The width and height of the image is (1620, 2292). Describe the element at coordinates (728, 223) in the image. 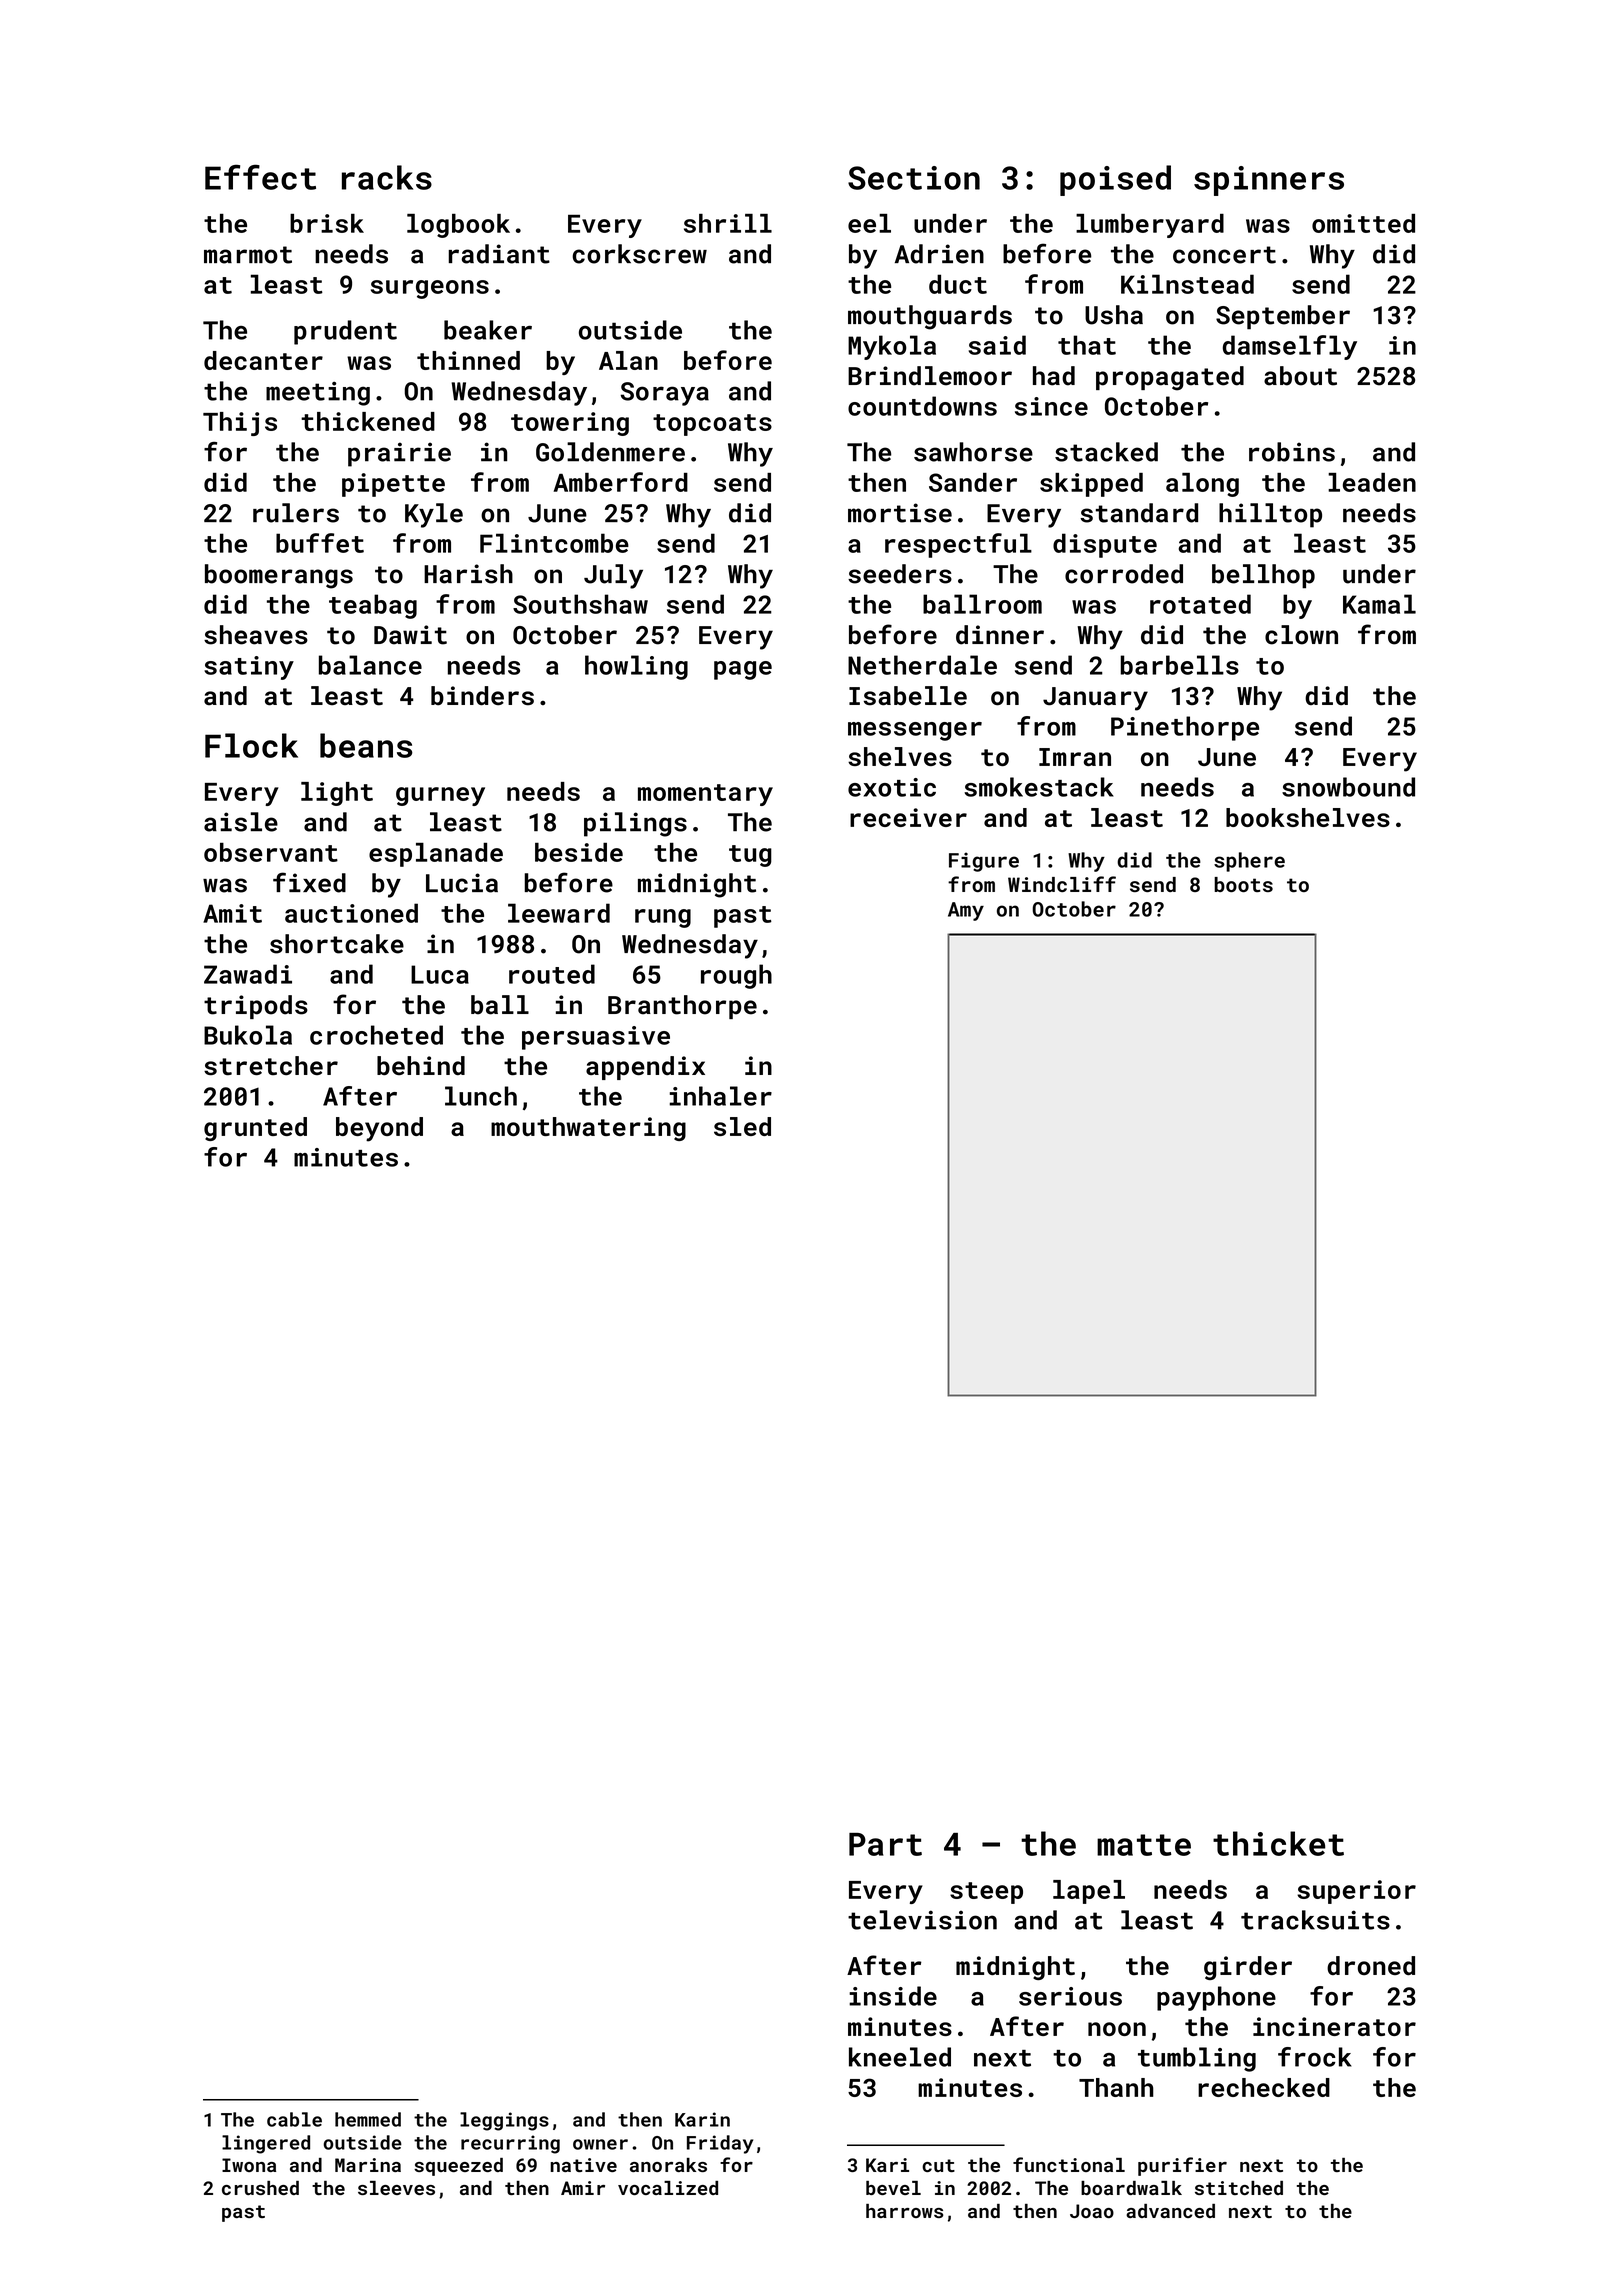

I see `shrill` at that location.
